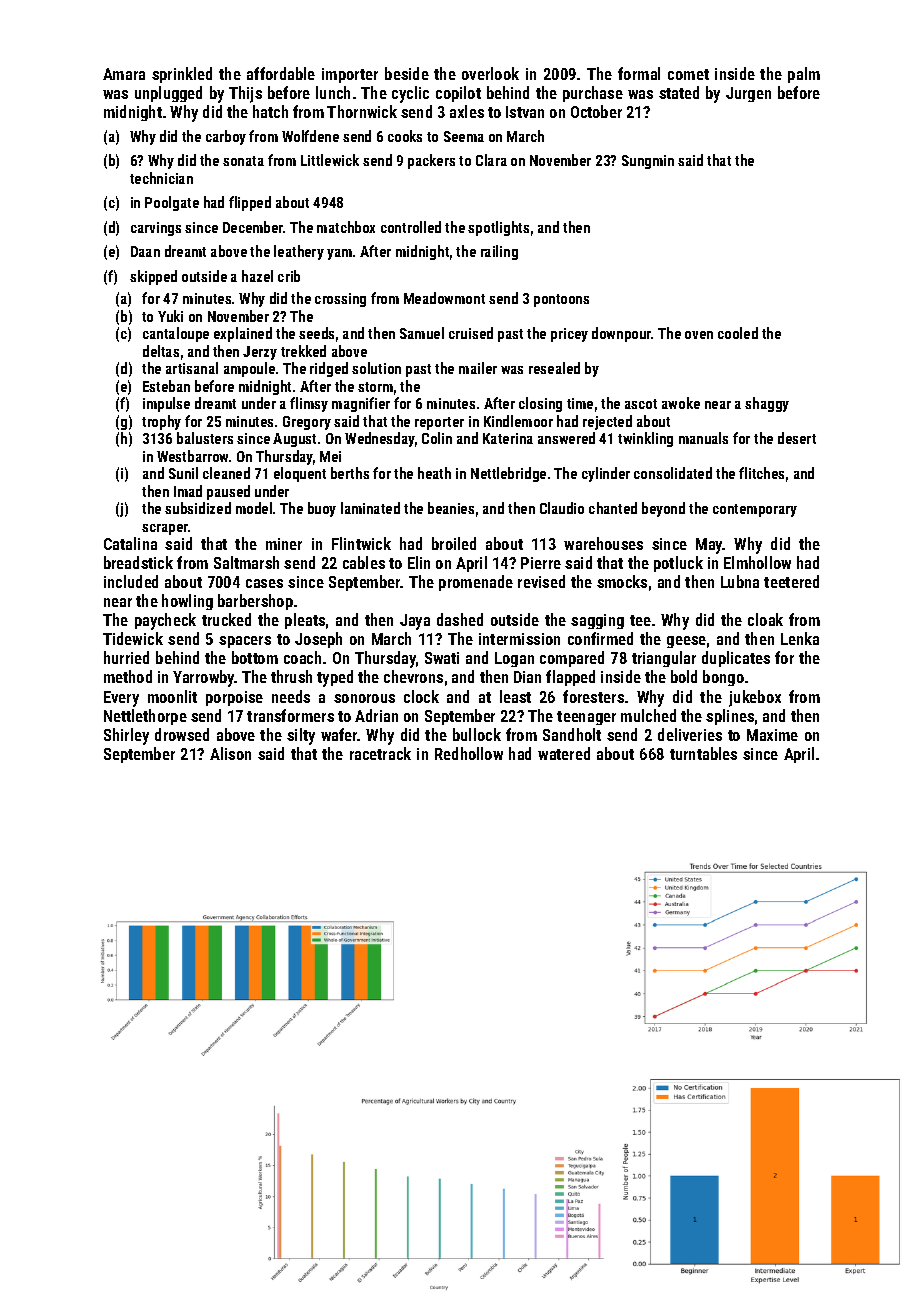 The image size is (924, 1314). What do you see at coordinates (639, 73) in the document?
I see `formal` at bounding box center [639, 73].
